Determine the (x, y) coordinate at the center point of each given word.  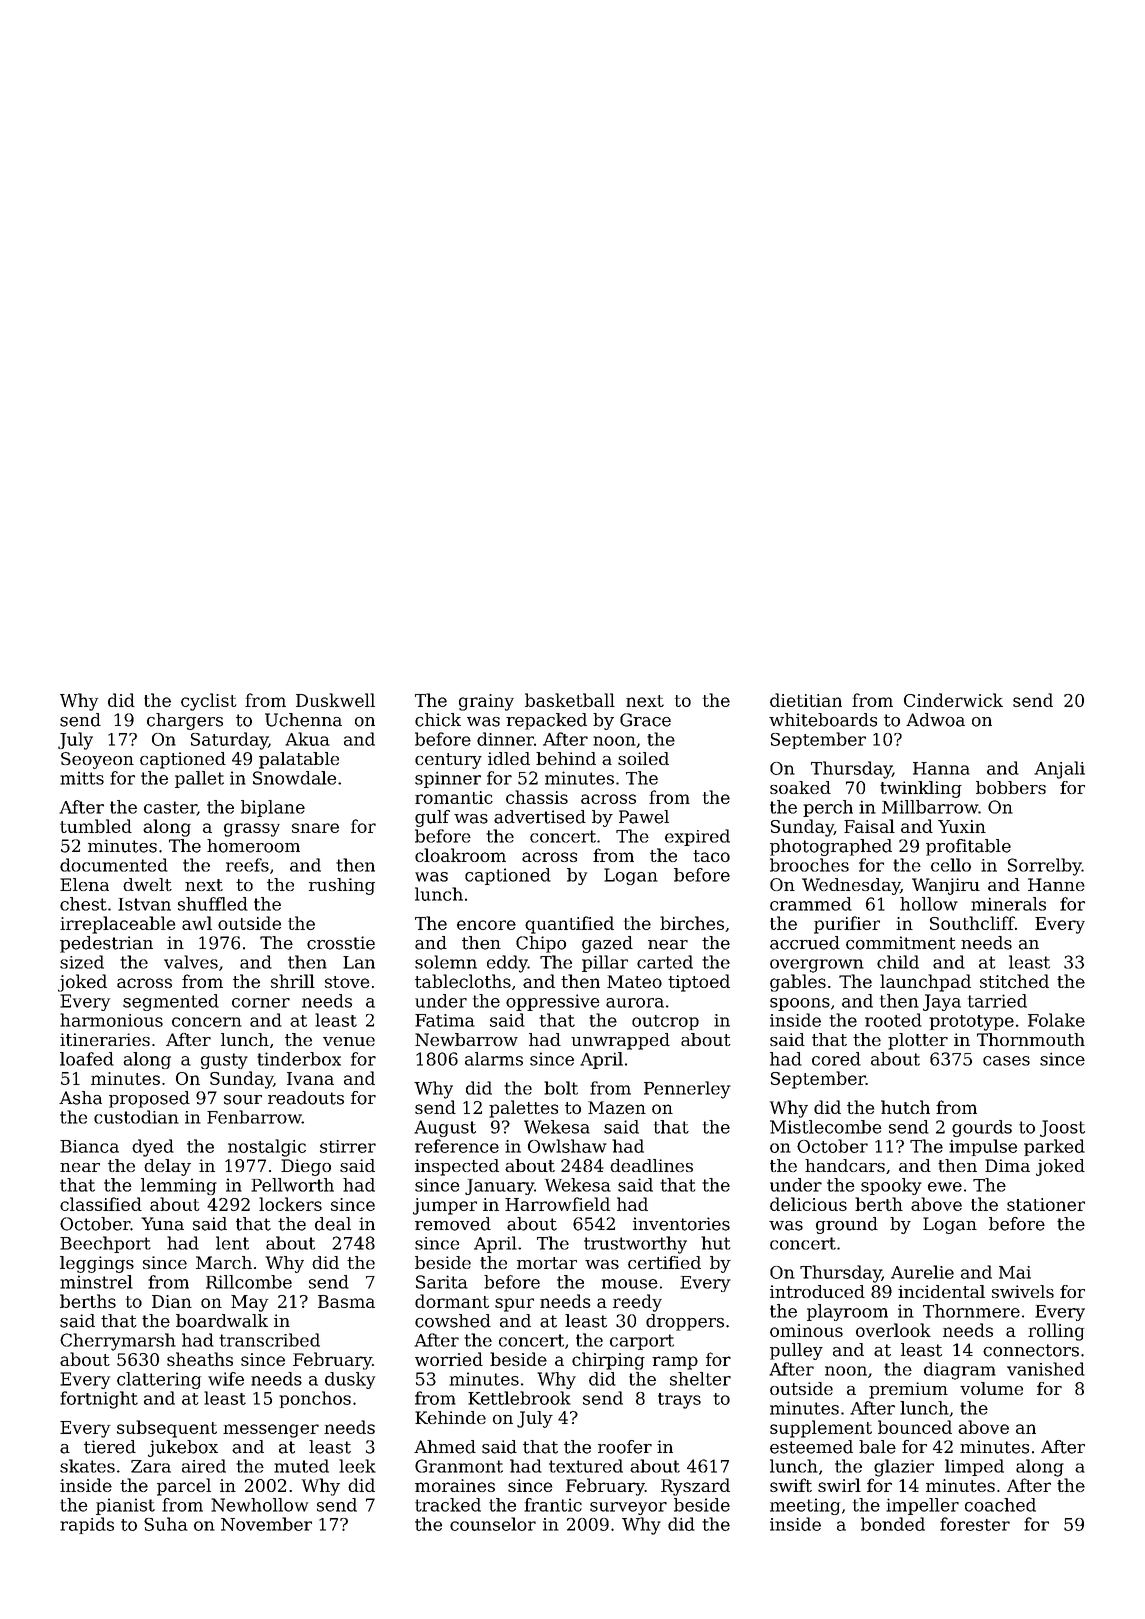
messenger (271, 1431)
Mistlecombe (826, 1127)
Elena (84, 884)
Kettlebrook (519, 1398)
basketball (570, 700)
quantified (569, 925)
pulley (796, 1351)
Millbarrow (930, 807)
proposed (149, 1099)
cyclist (208, 702)
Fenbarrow (254, 1117)
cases (1006, 1061)
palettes (523, 1109)
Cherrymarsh (118, 1342)
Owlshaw (567, 1146)
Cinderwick (953, 700)
